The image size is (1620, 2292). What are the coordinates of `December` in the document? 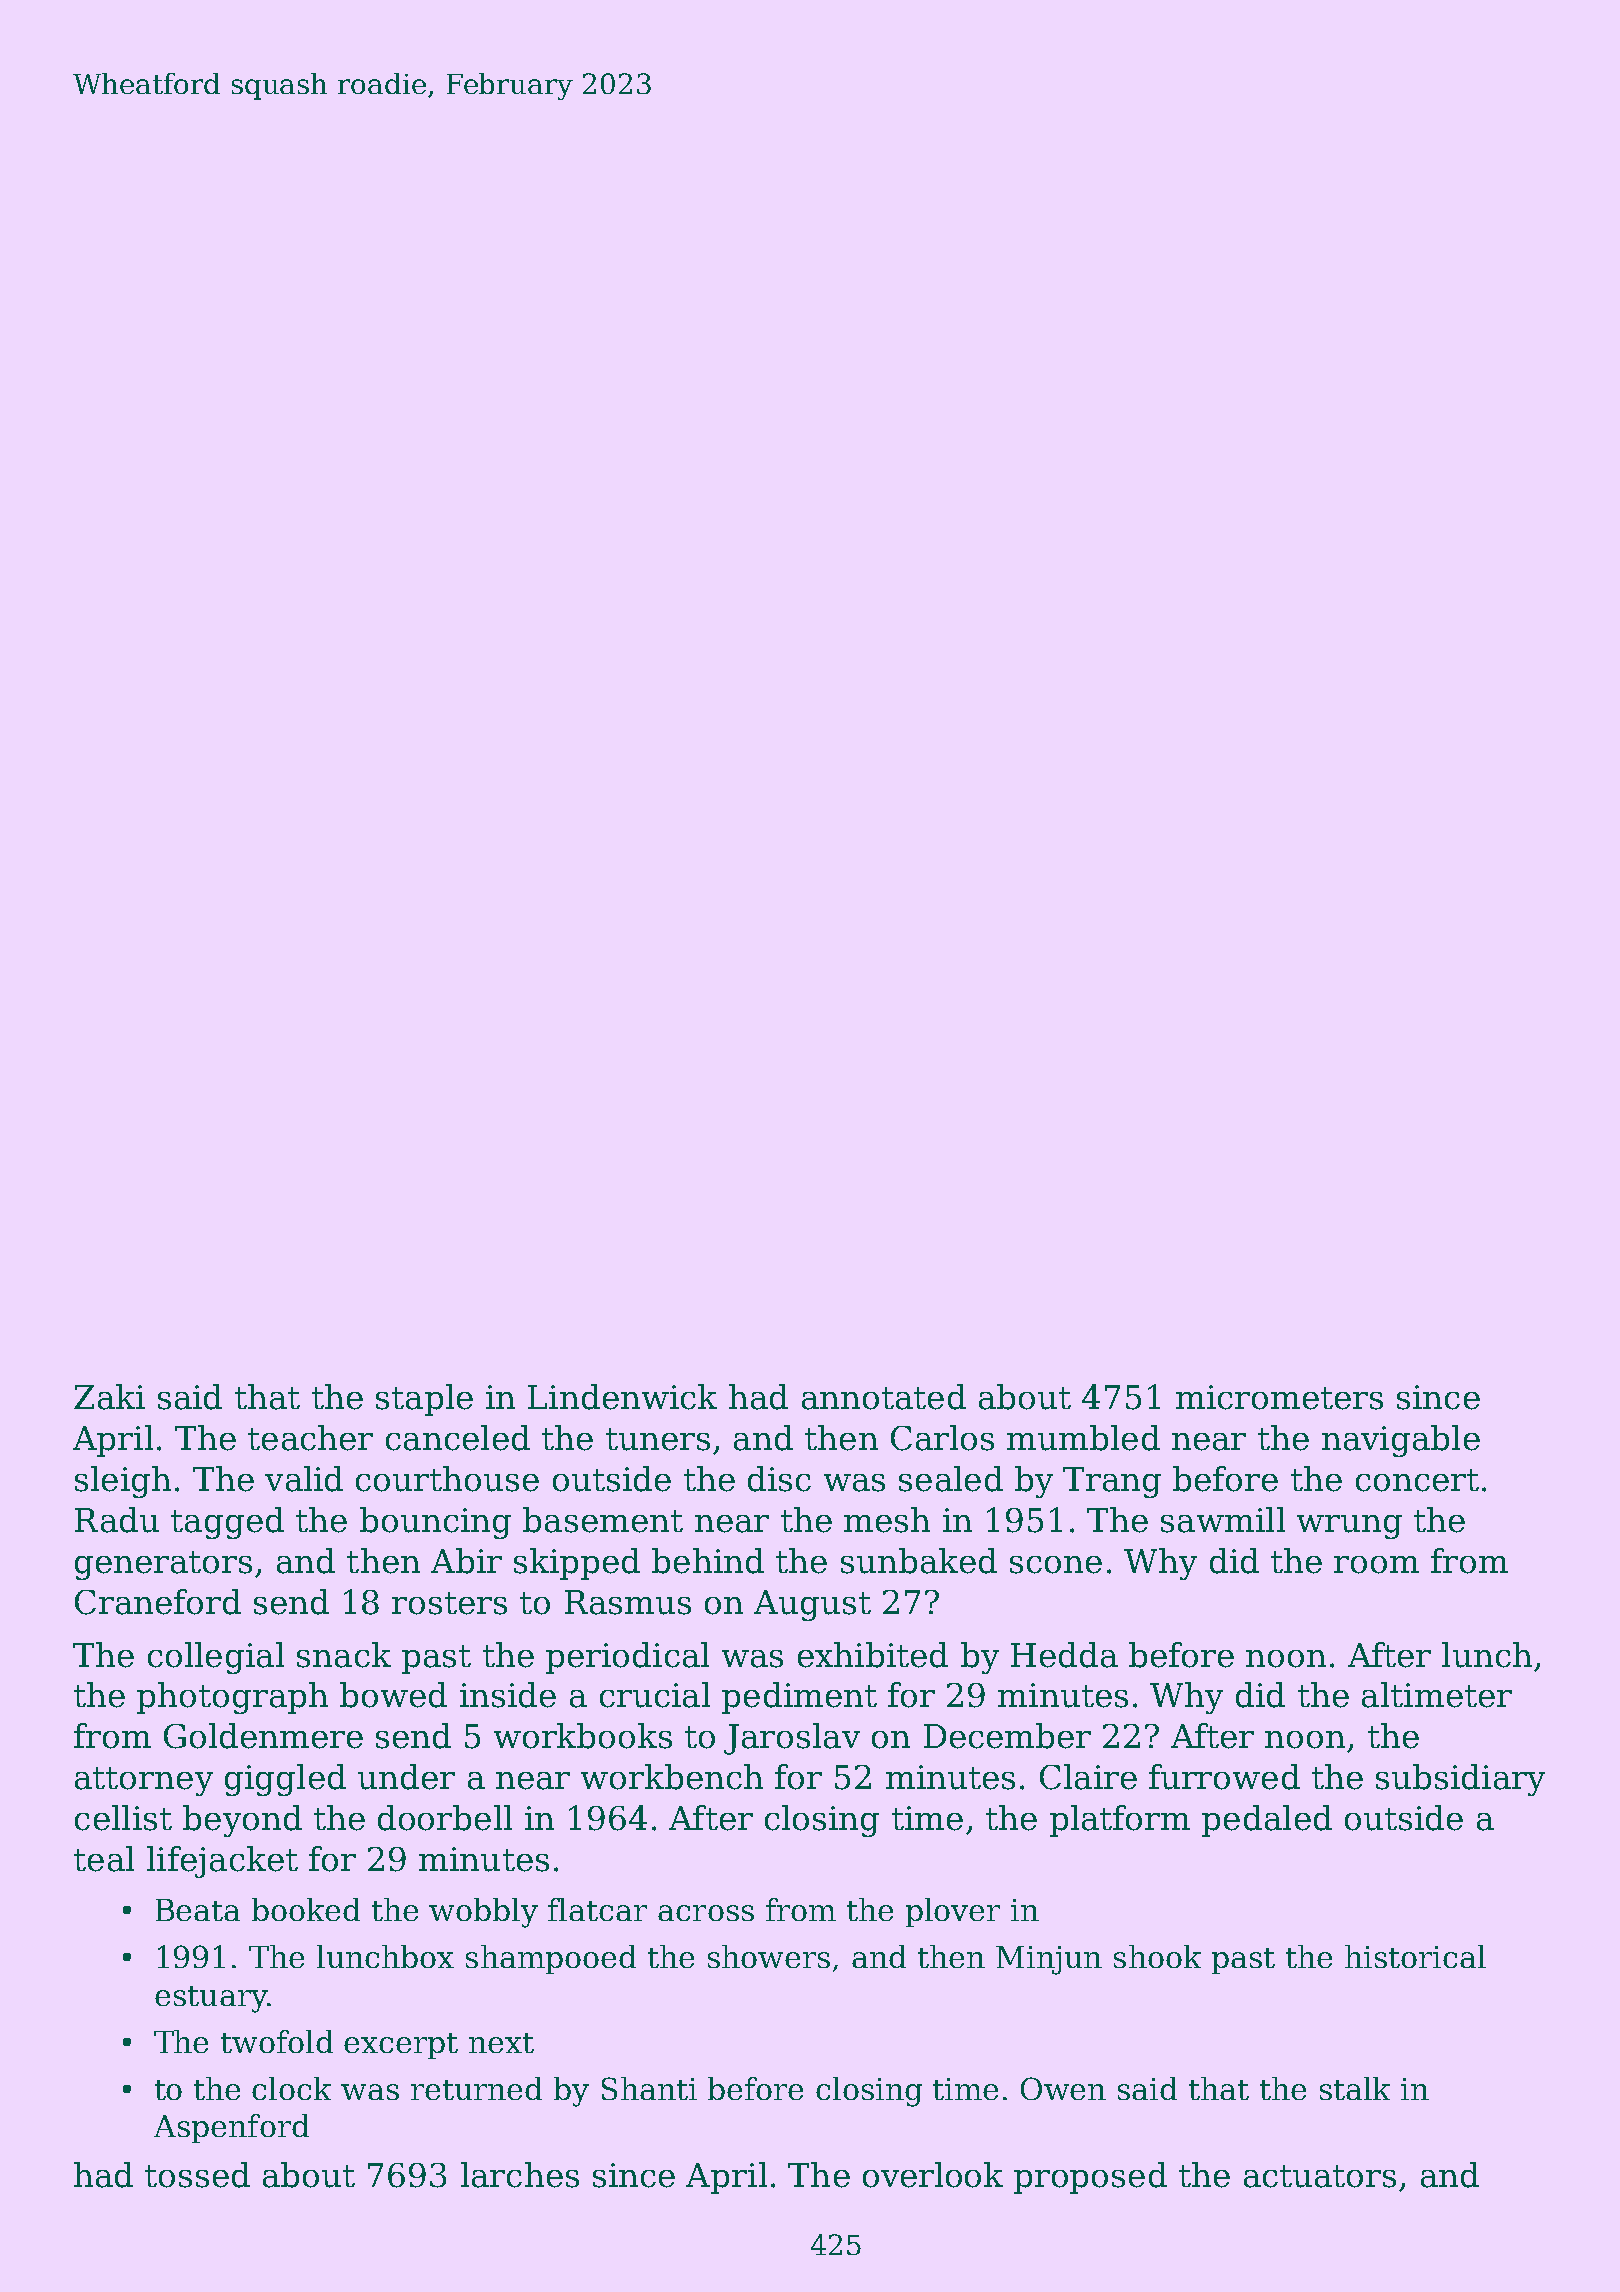 It's located at (1007, 1736).
